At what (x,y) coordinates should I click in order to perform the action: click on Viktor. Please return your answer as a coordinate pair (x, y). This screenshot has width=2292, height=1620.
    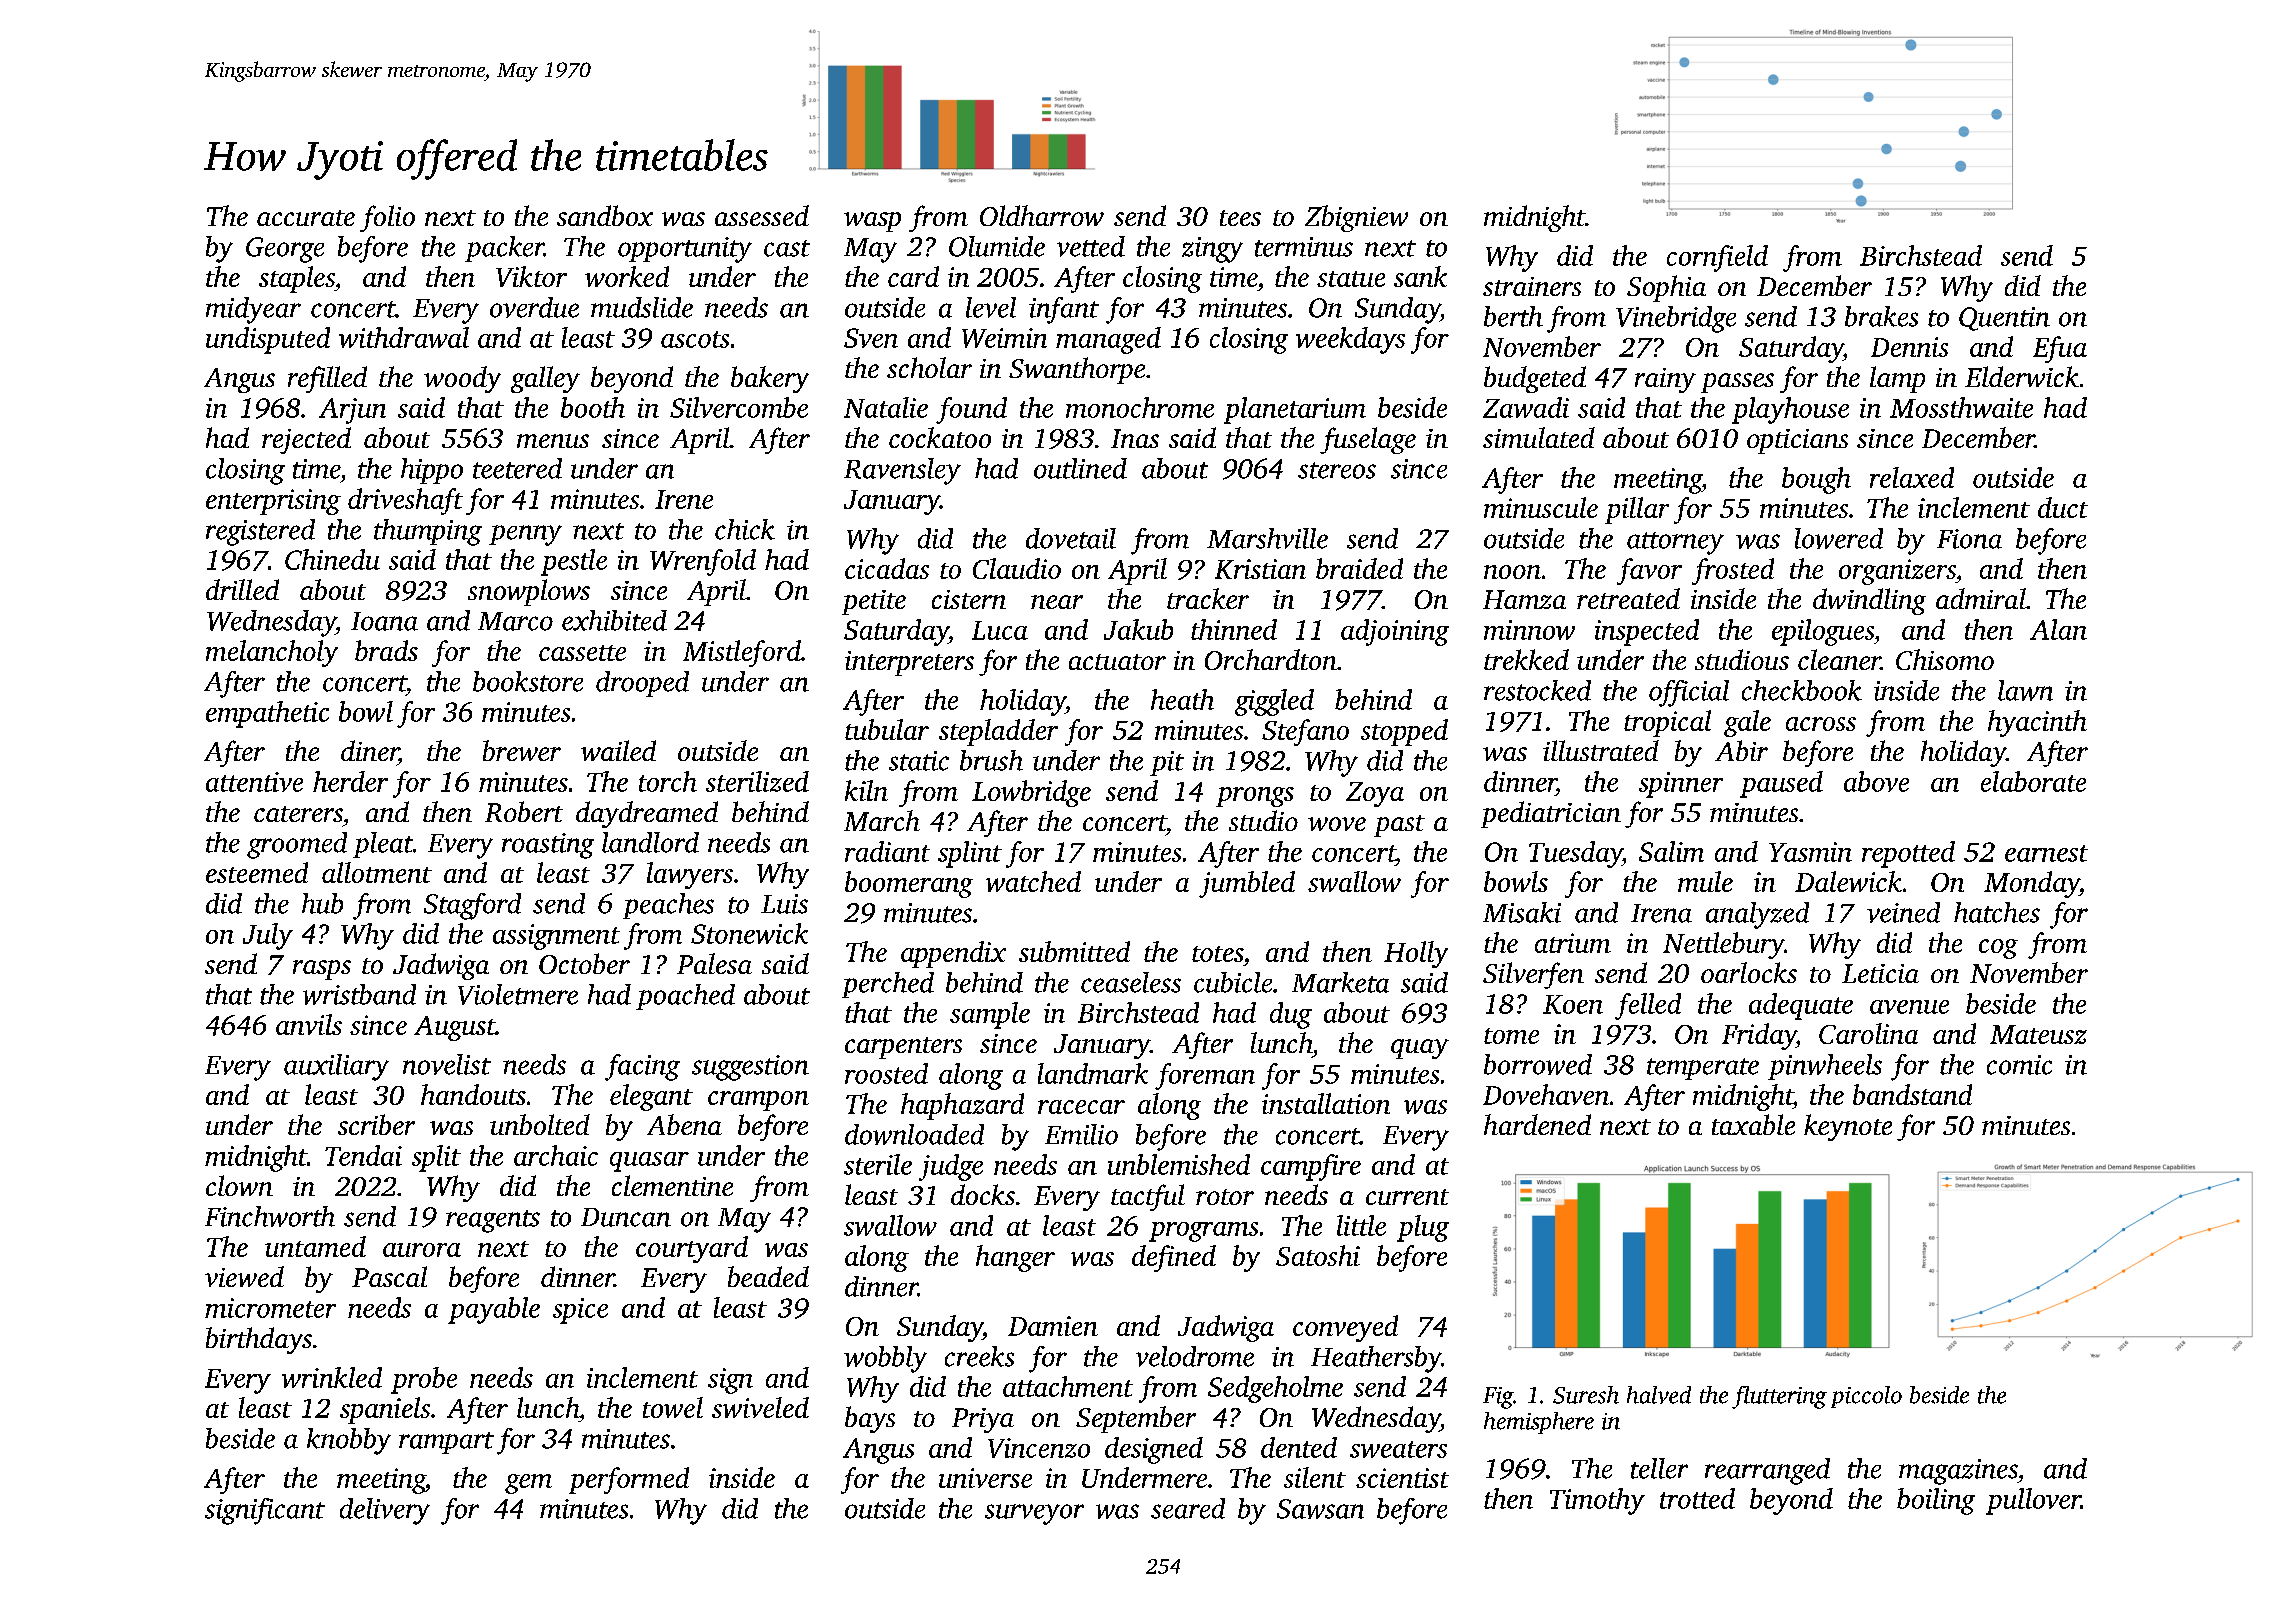
    Looking at the image, I should click on (531, 276).
